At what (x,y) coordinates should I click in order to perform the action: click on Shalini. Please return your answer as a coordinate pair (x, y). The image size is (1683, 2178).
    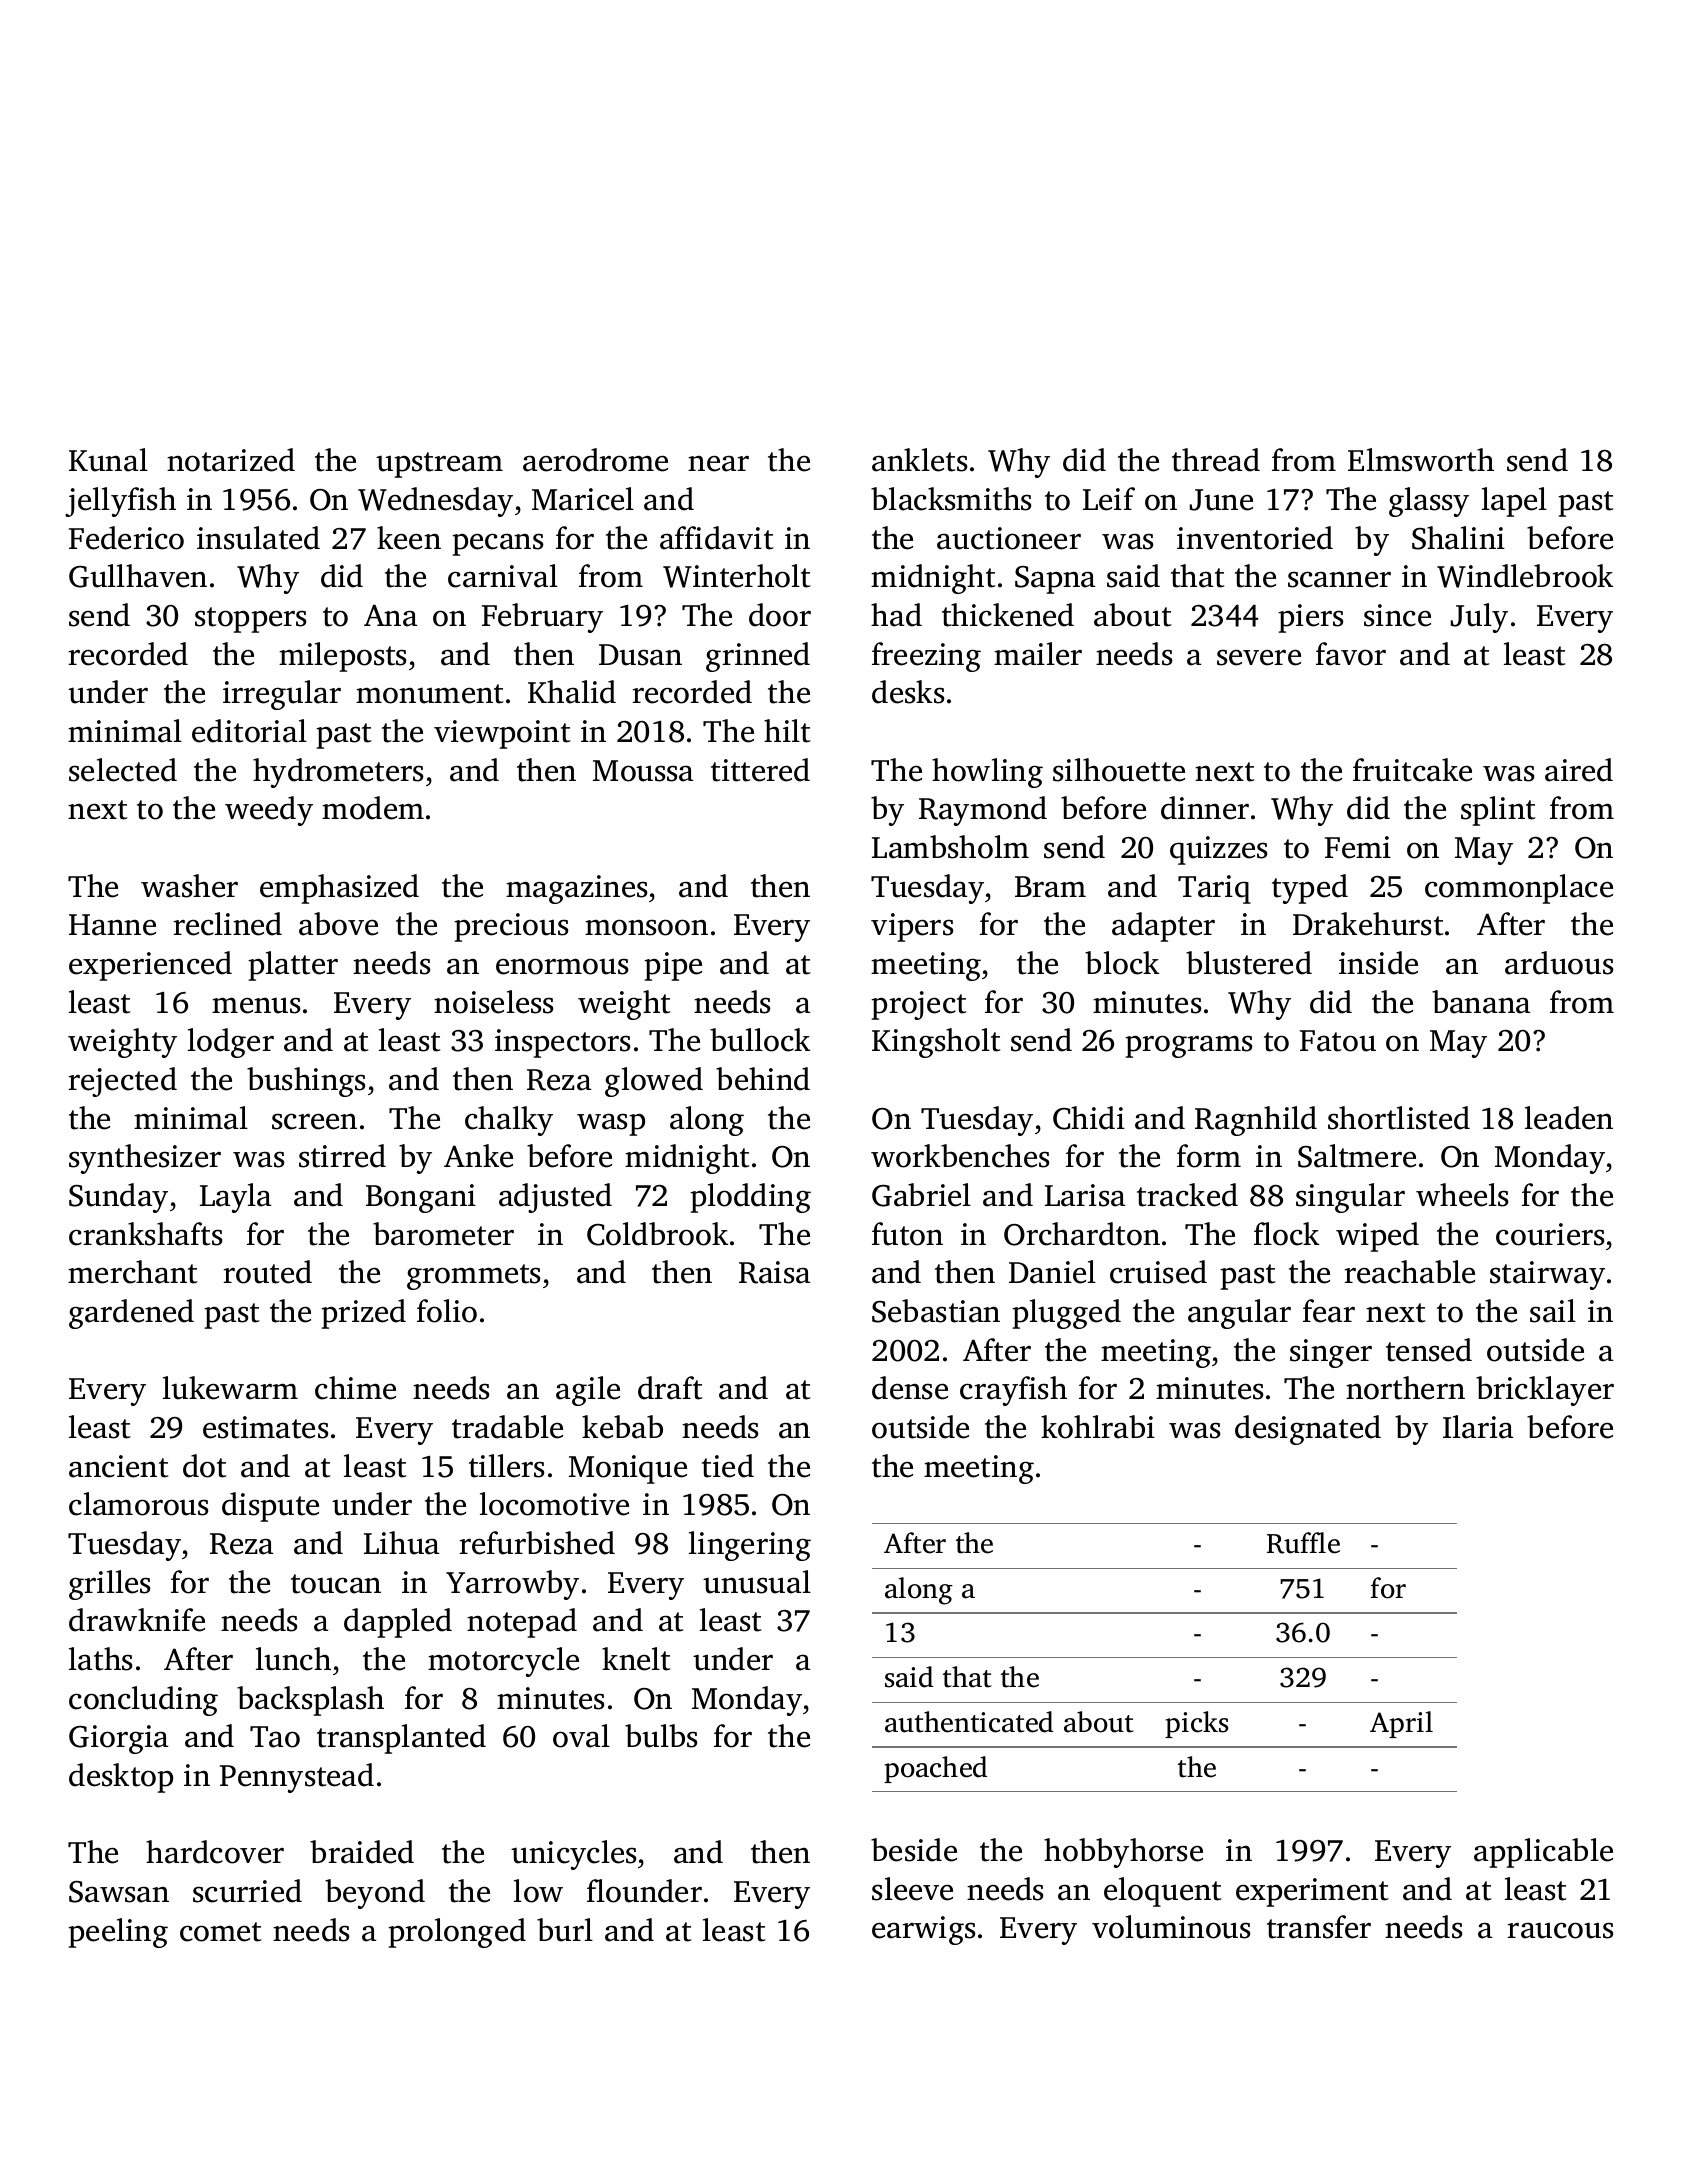
    Looking at the image, I should click on (1458, 538).
